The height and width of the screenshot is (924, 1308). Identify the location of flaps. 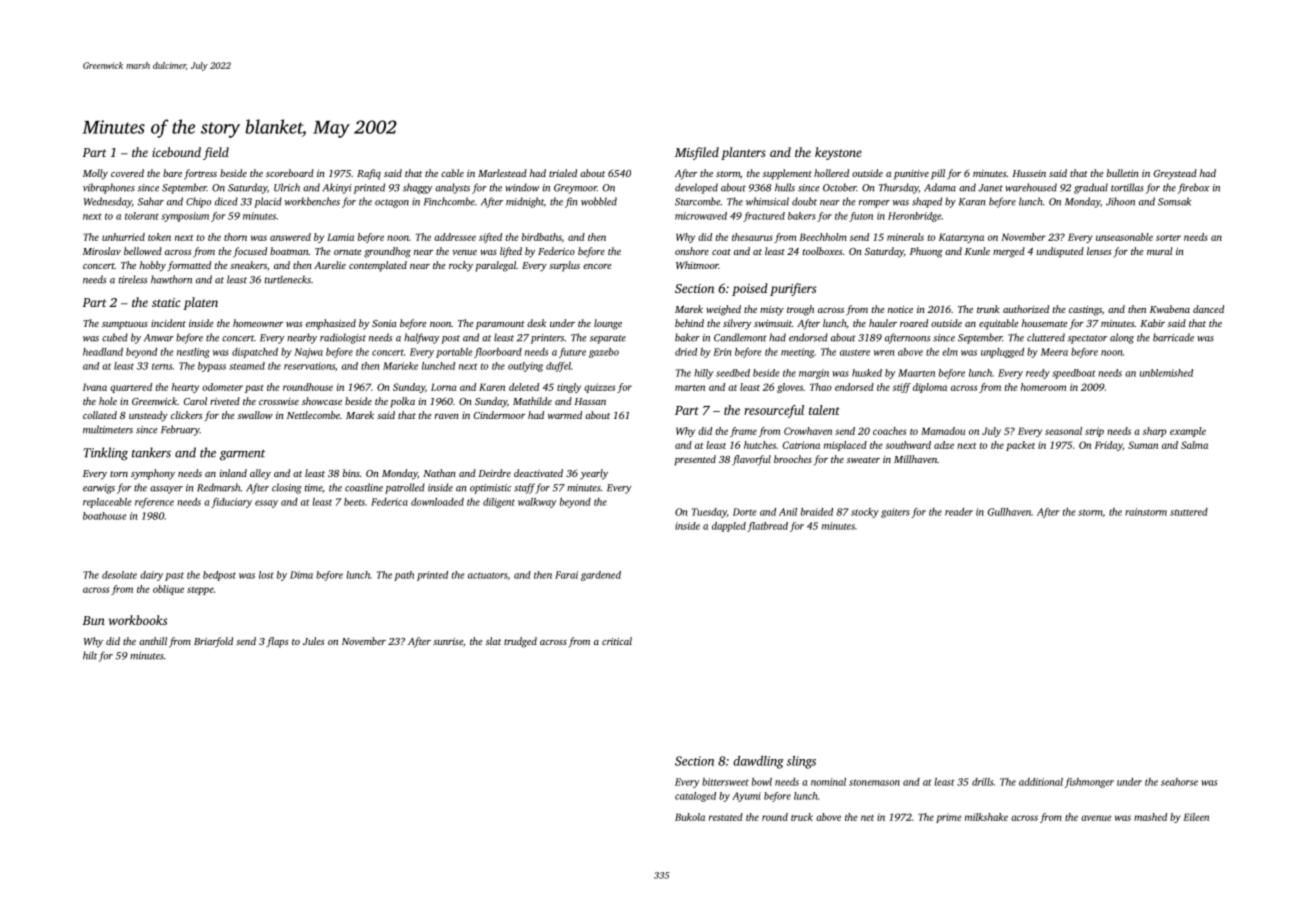
(277, 642).
